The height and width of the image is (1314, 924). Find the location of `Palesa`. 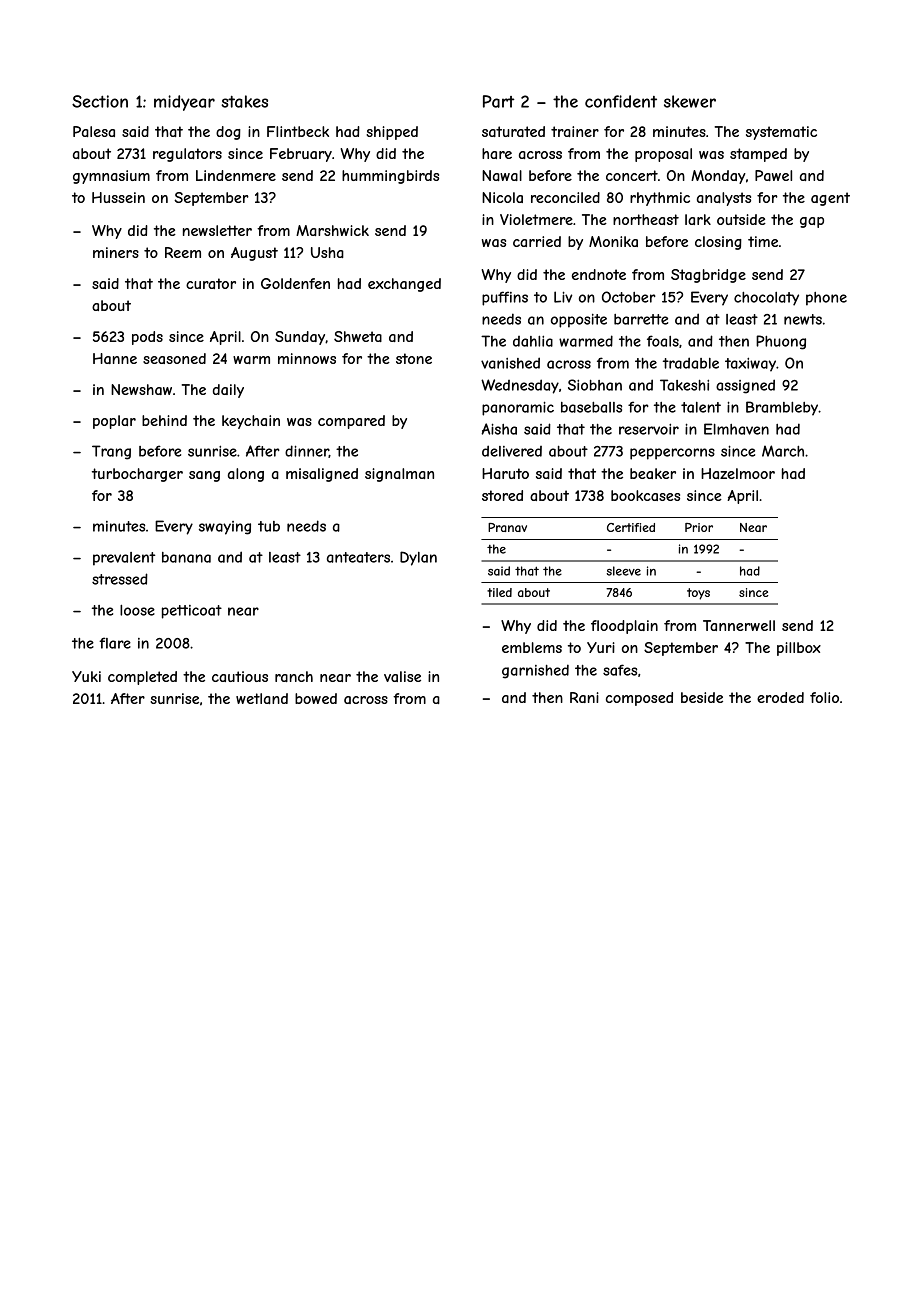

Palesa is located at coordinates (94, 131).
